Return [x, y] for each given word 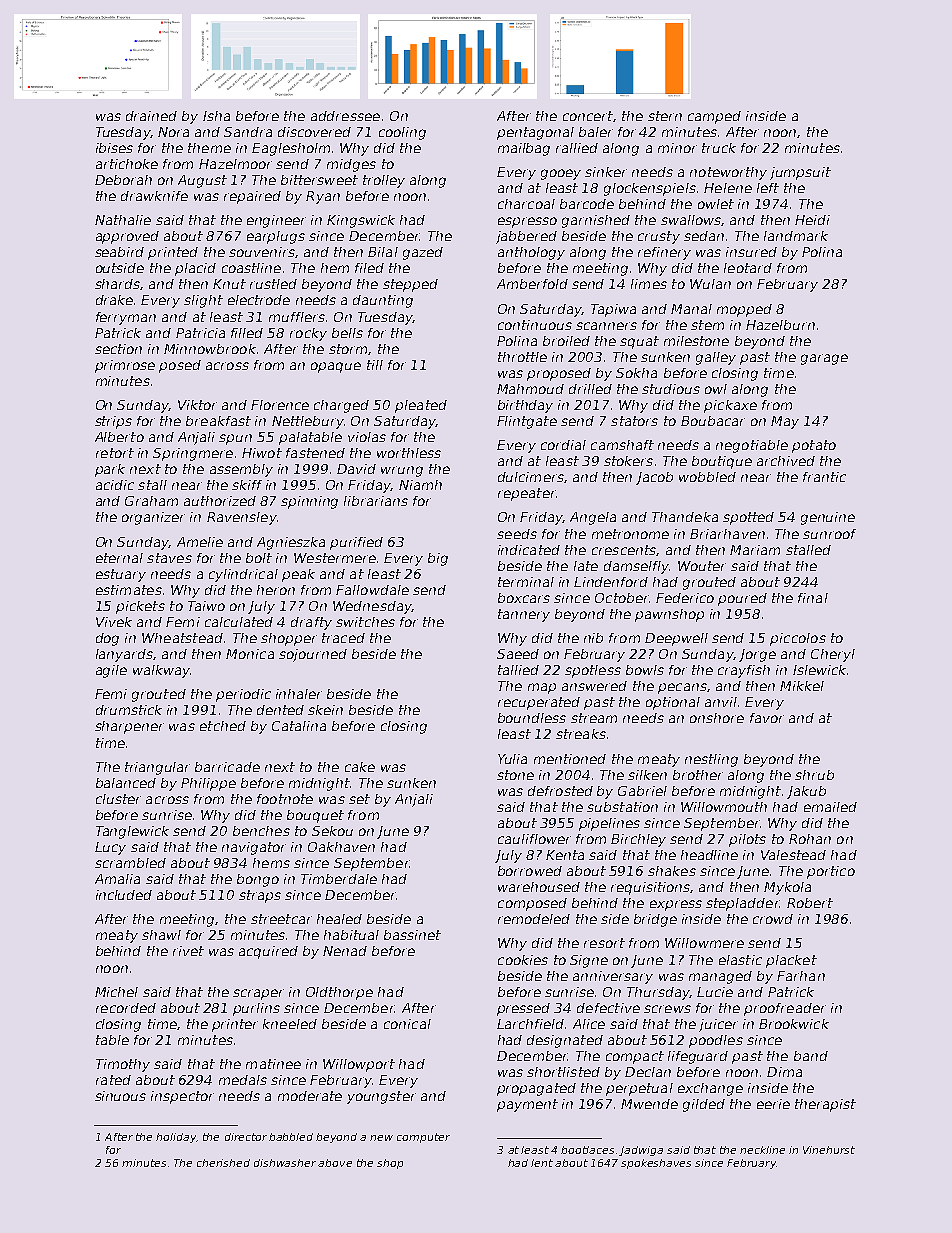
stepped [410, 285]
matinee [273, 1064]
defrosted [560, 791]
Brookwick [794, 1024]
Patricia [200, 333]
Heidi [812, 220]
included [124, 895]
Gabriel [642, 791]
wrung [402, 471]
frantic [824, 477]
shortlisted [563, 1072]
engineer [276, 221]
